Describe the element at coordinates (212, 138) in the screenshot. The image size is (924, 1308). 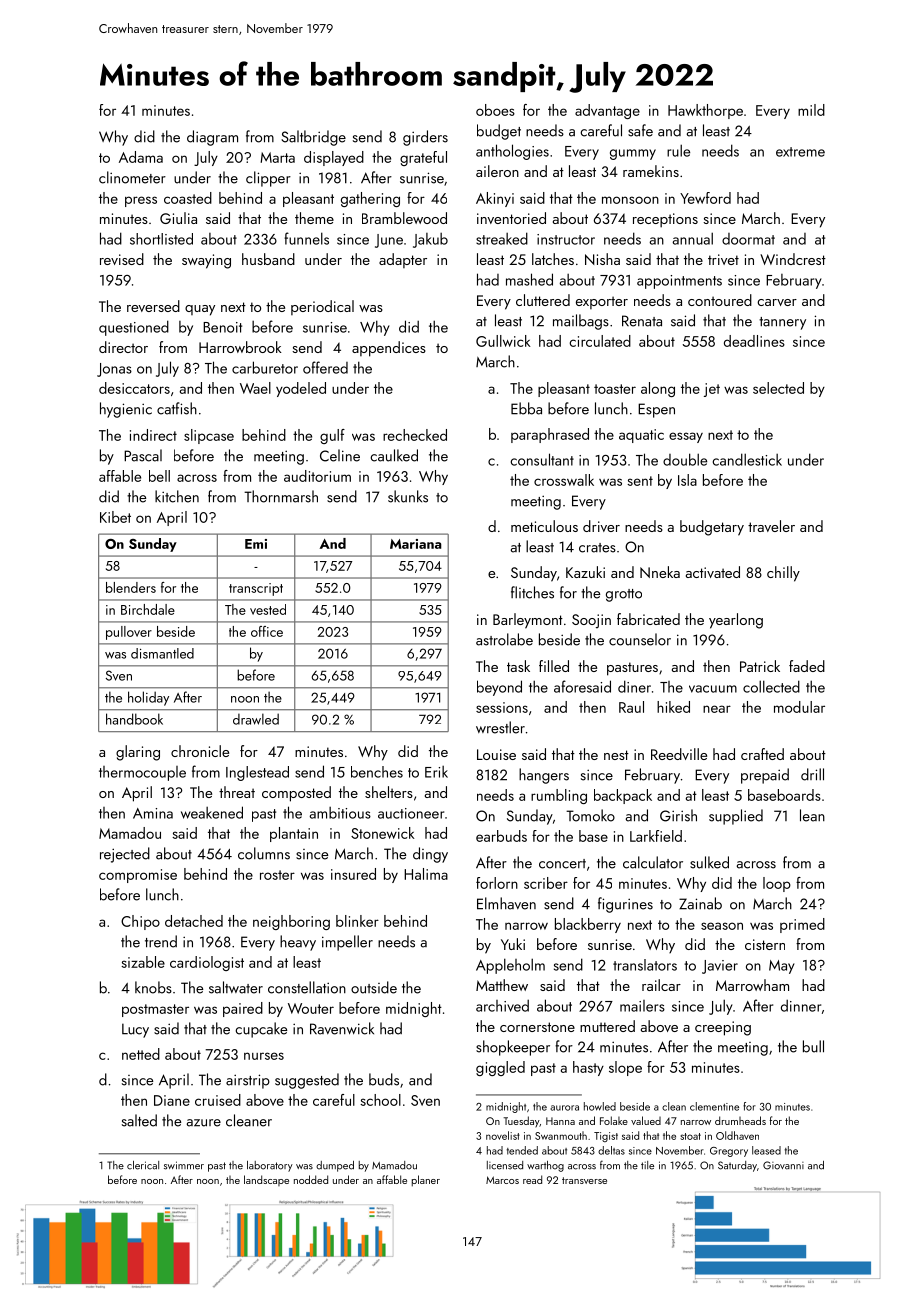
I see `diagram` at that location.
